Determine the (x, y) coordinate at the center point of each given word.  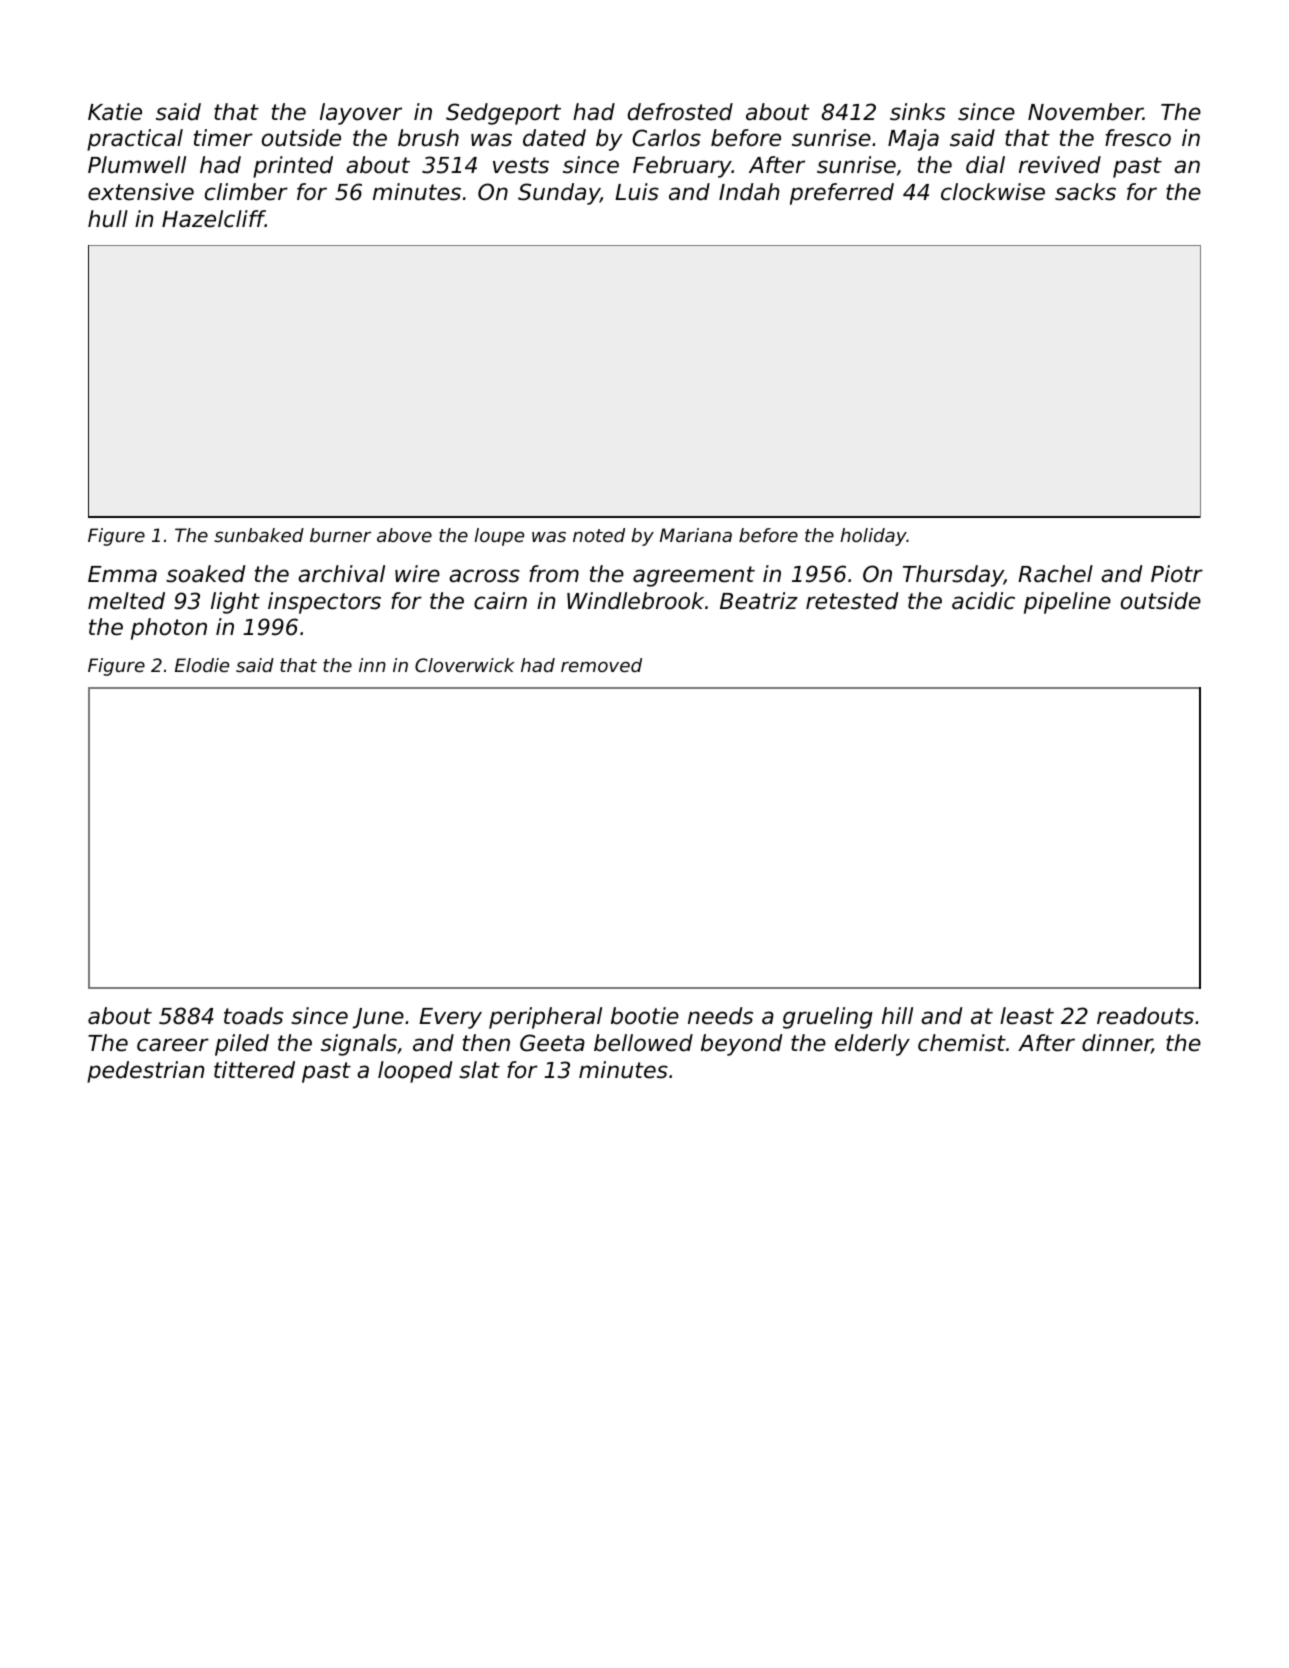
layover (361, 114)
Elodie (202, 665)
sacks (1085, 192)
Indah (749, 192)
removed (601, 665)
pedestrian (145, 1072)
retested (852, 601)
